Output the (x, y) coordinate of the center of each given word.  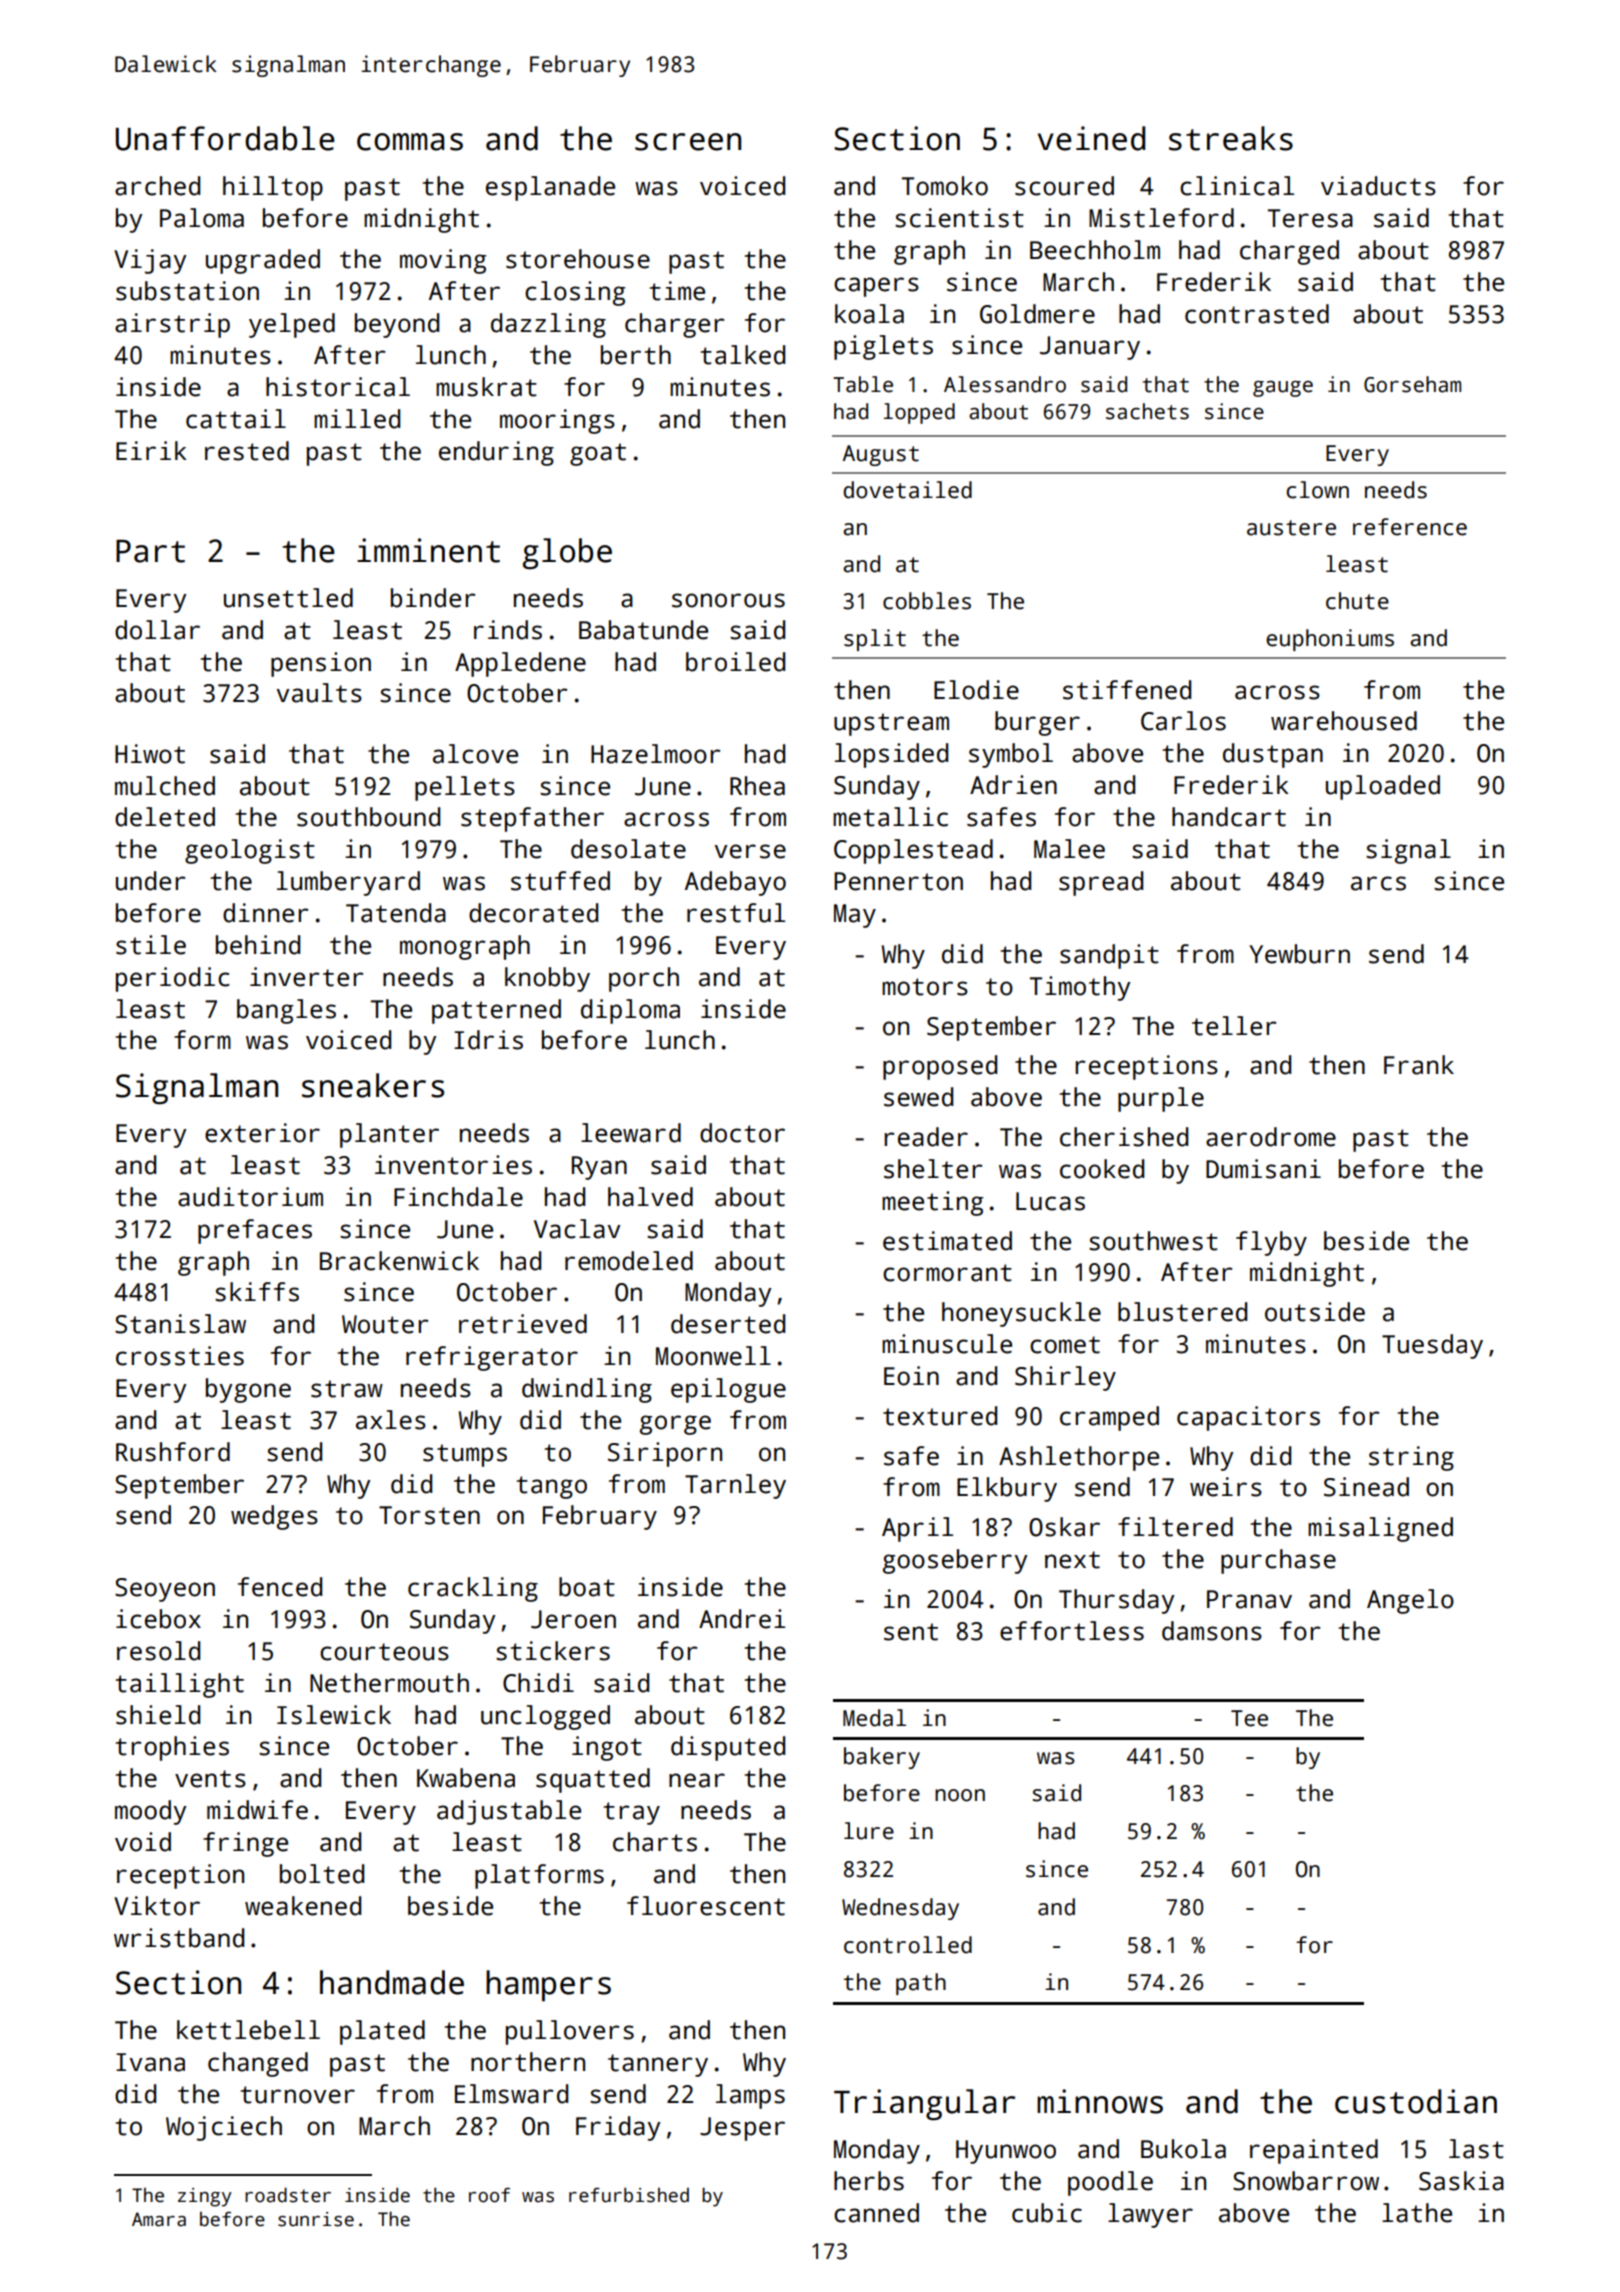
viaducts (1378, 186)
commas (410, 142)
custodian (1416, 2101)
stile (151, 945)
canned (876, 2213)
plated (382, 2032)
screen (688, 142)
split (875, 640)
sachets (1147, 411)
